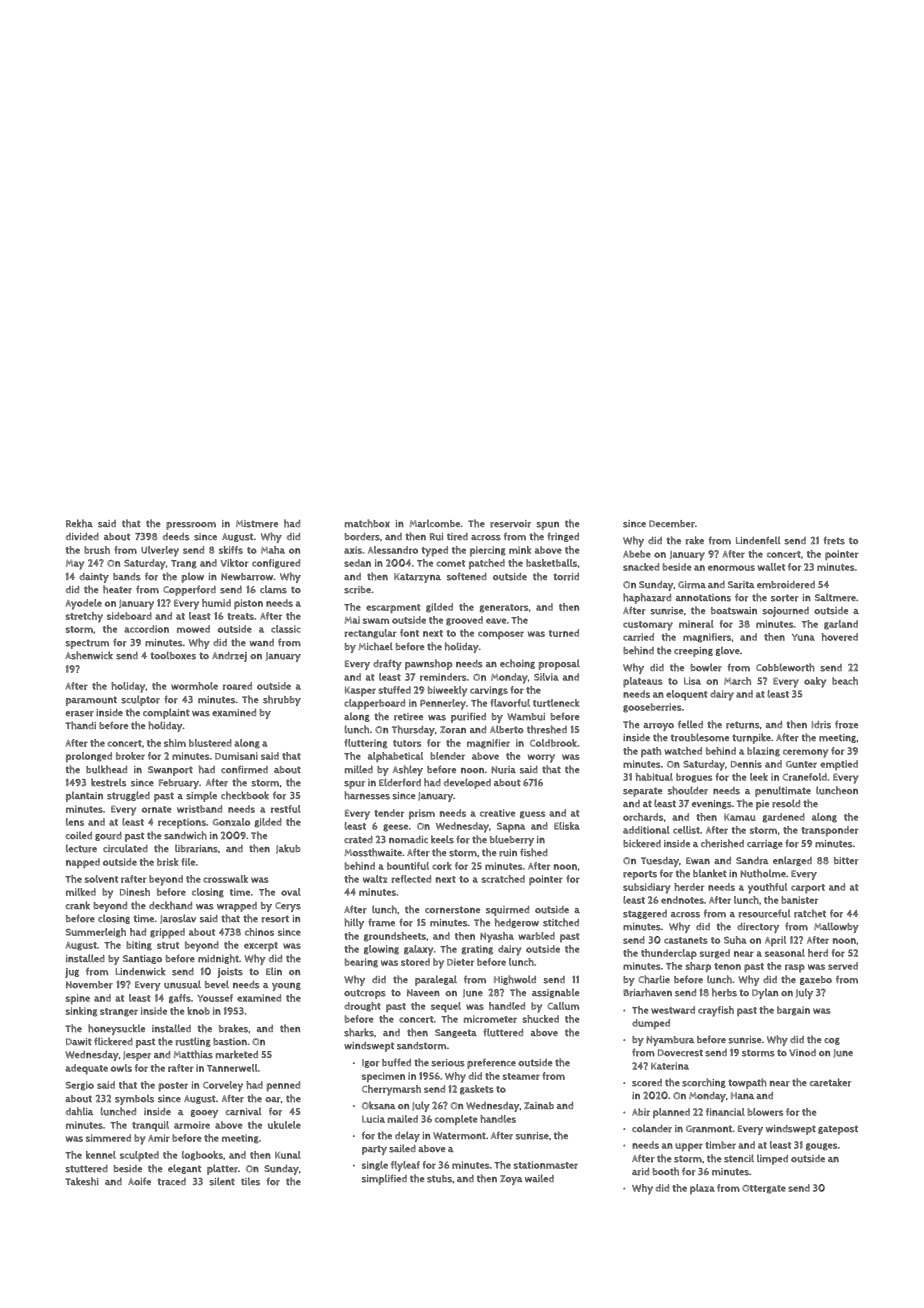 The image size is (924, 1308). What do you see at coordinates (222, 1181) in the screenshot?
I see `silent` at bounding box center [222, 1181].
